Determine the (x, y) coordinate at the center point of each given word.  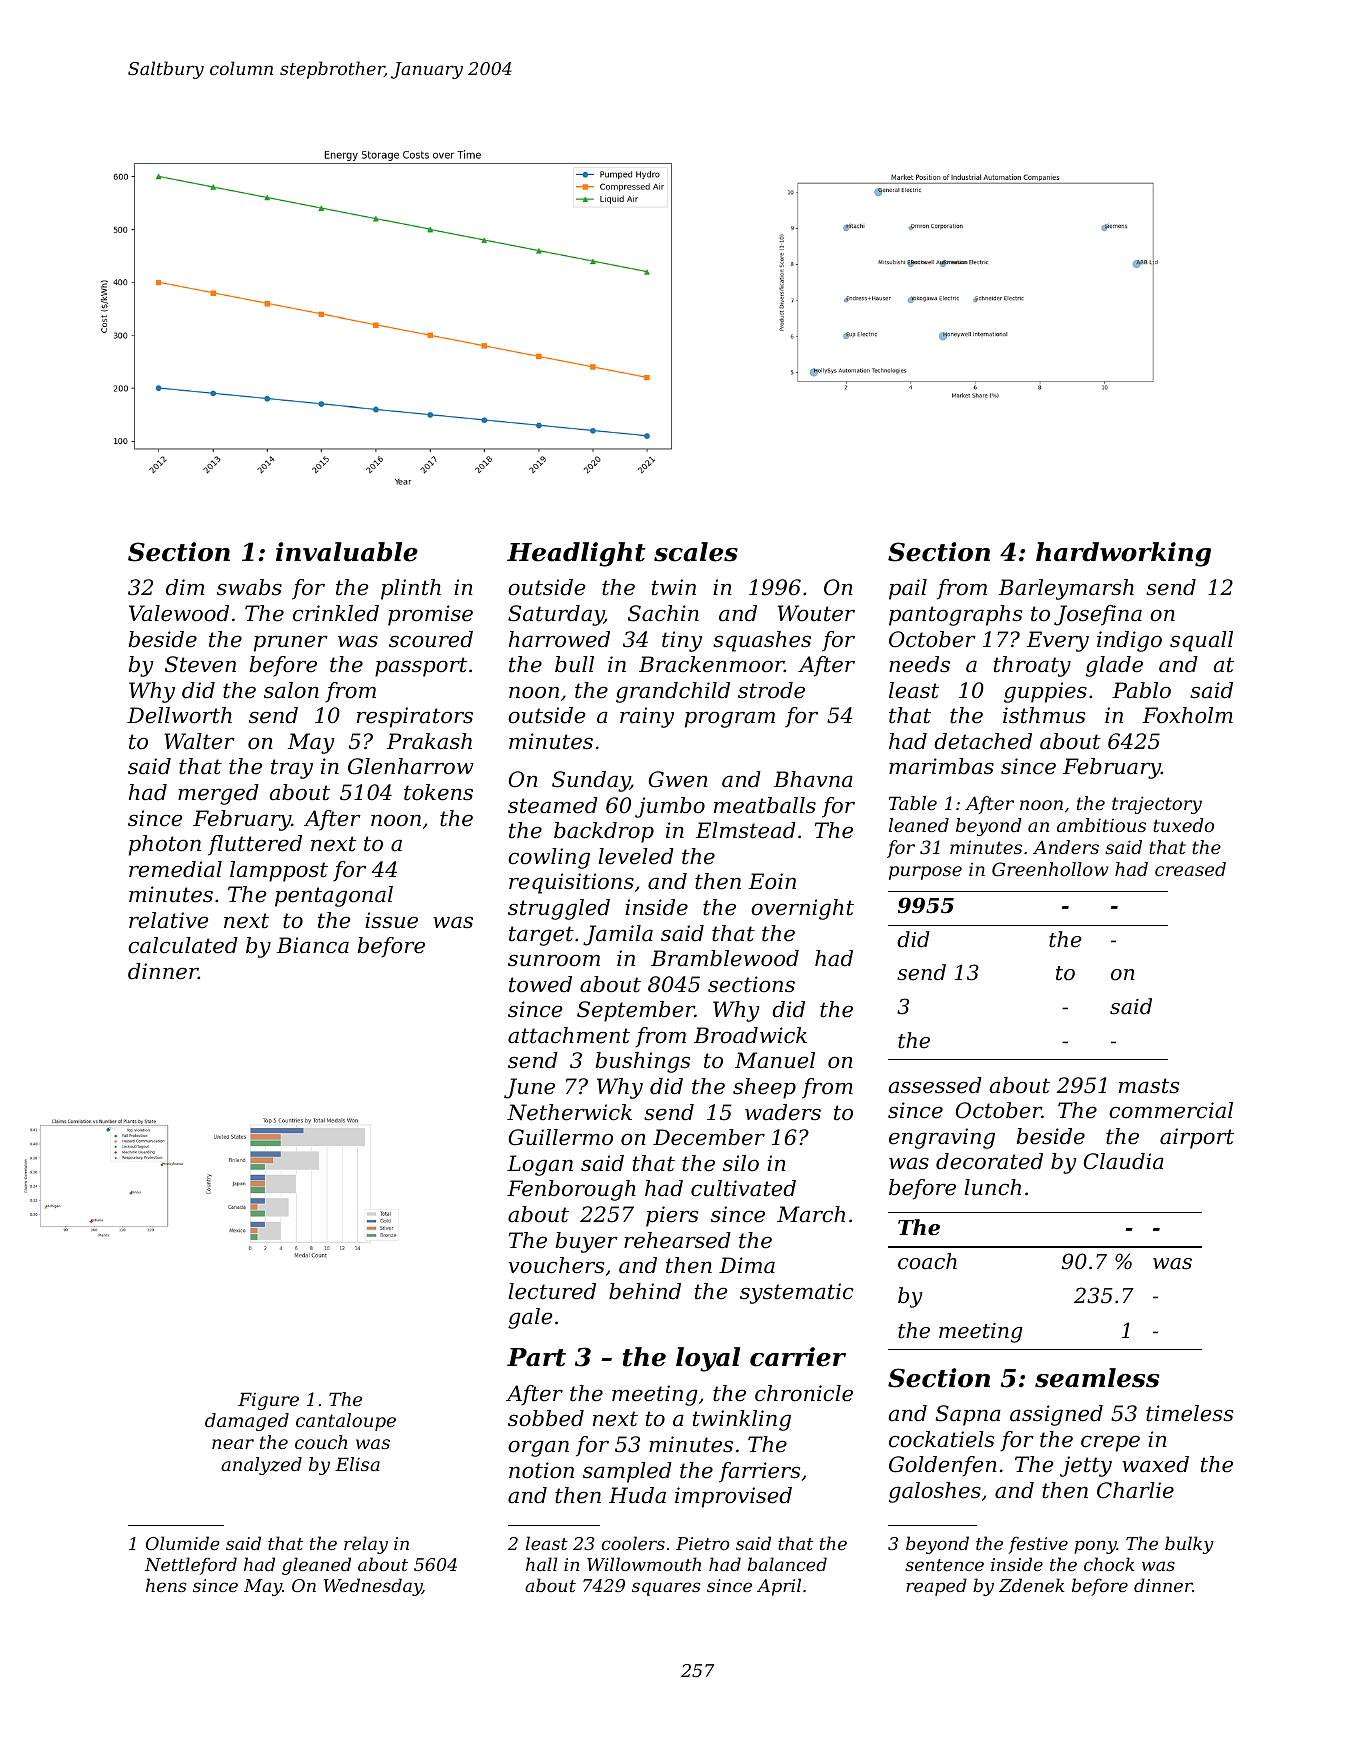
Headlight (576, 554)
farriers (759, 1472)
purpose (925, 873)
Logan (540, 1165)
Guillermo (561, 1137)
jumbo (670, 807)
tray (292, 769)
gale (530, 1318)
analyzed (261, 1466)
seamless (1097, 1378)
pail (908, 589)
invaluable (347, 552)
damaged (247, 1422)
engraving (942, 1138)
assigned (1056, 1415)
